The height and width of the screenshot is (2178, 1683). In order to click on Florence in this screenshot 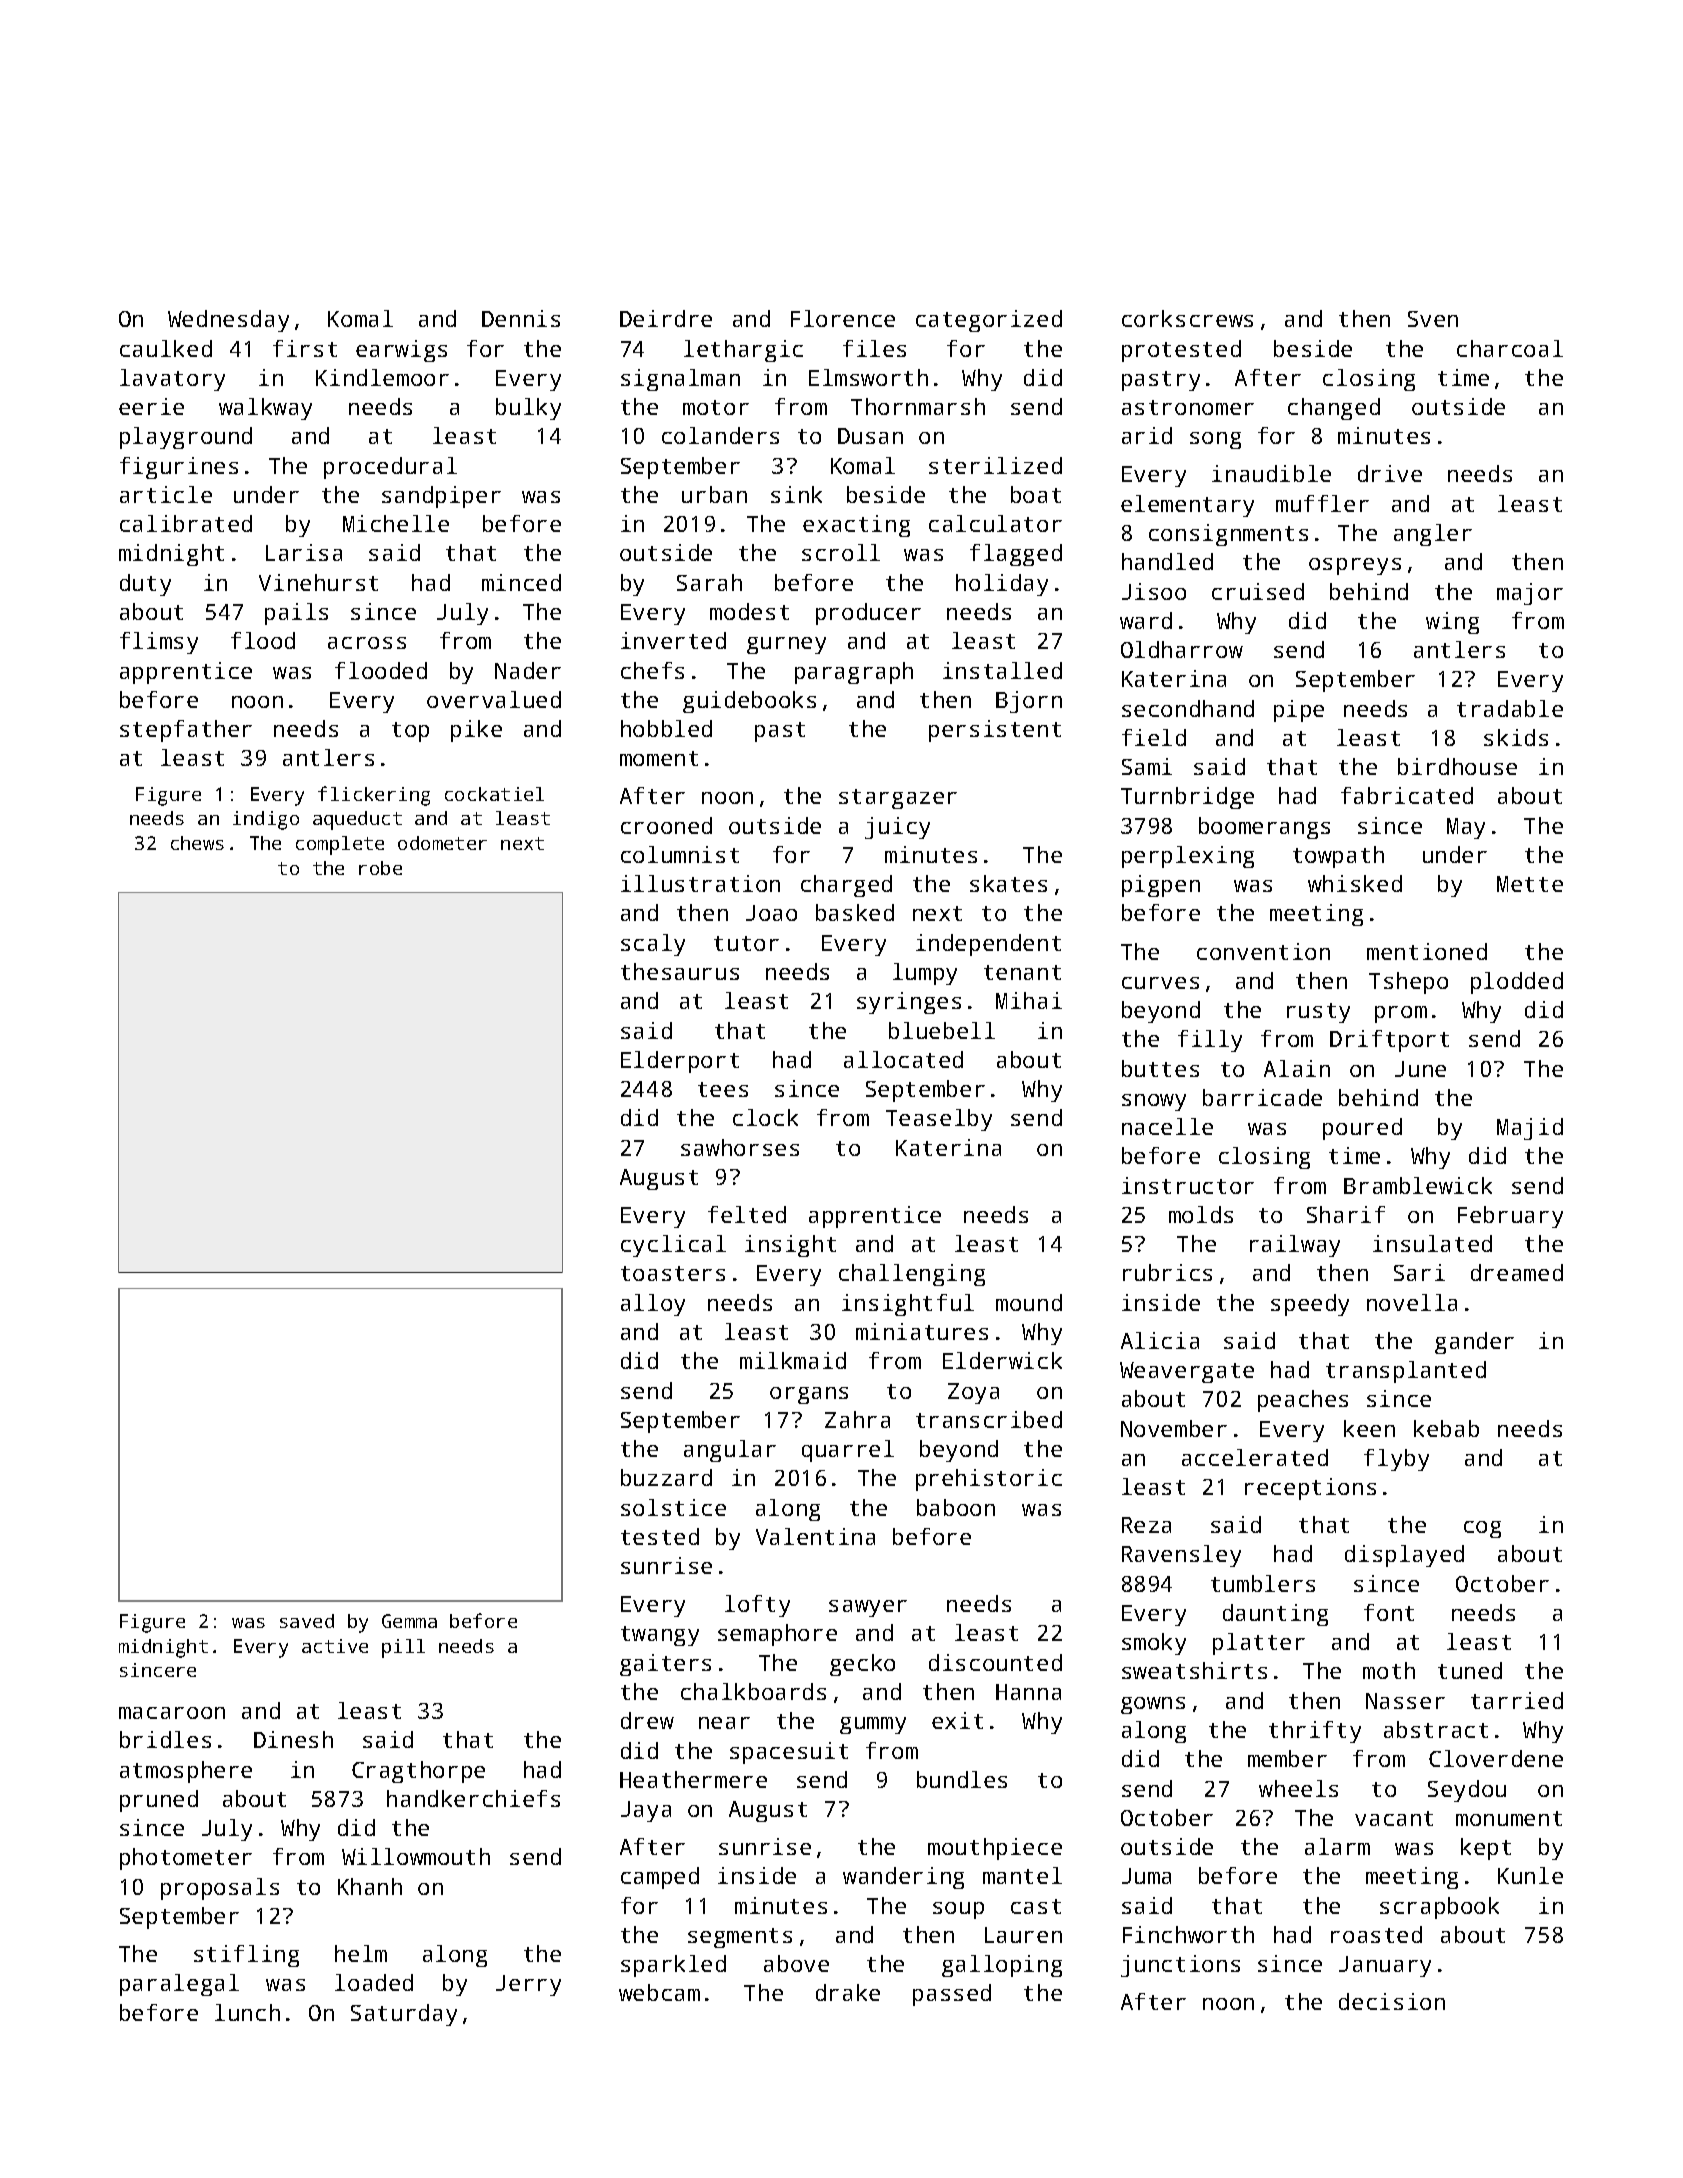, I will do `click(843, 318)`.
